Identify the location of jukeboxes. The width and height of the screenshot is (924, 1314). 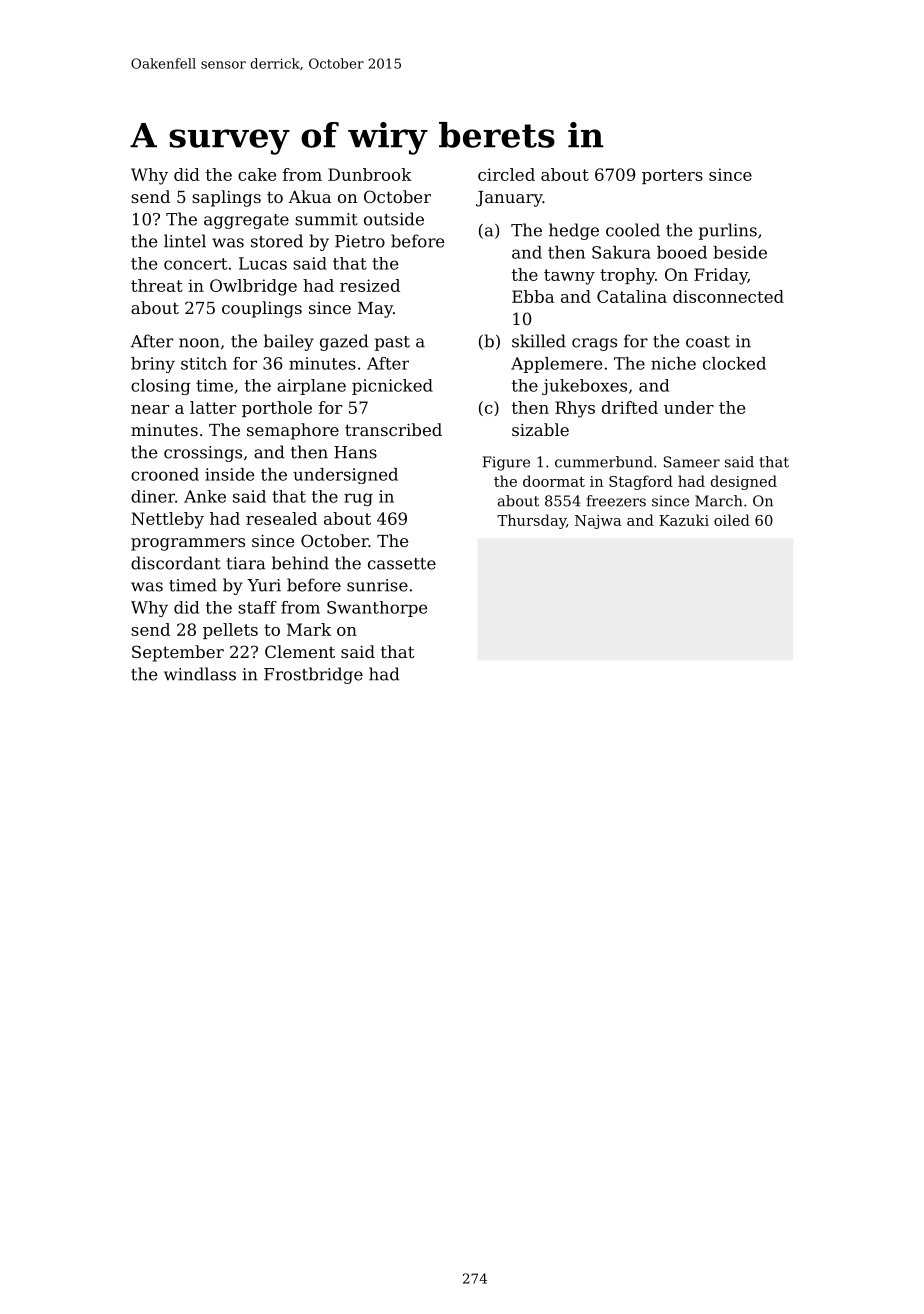
(584, 387).
